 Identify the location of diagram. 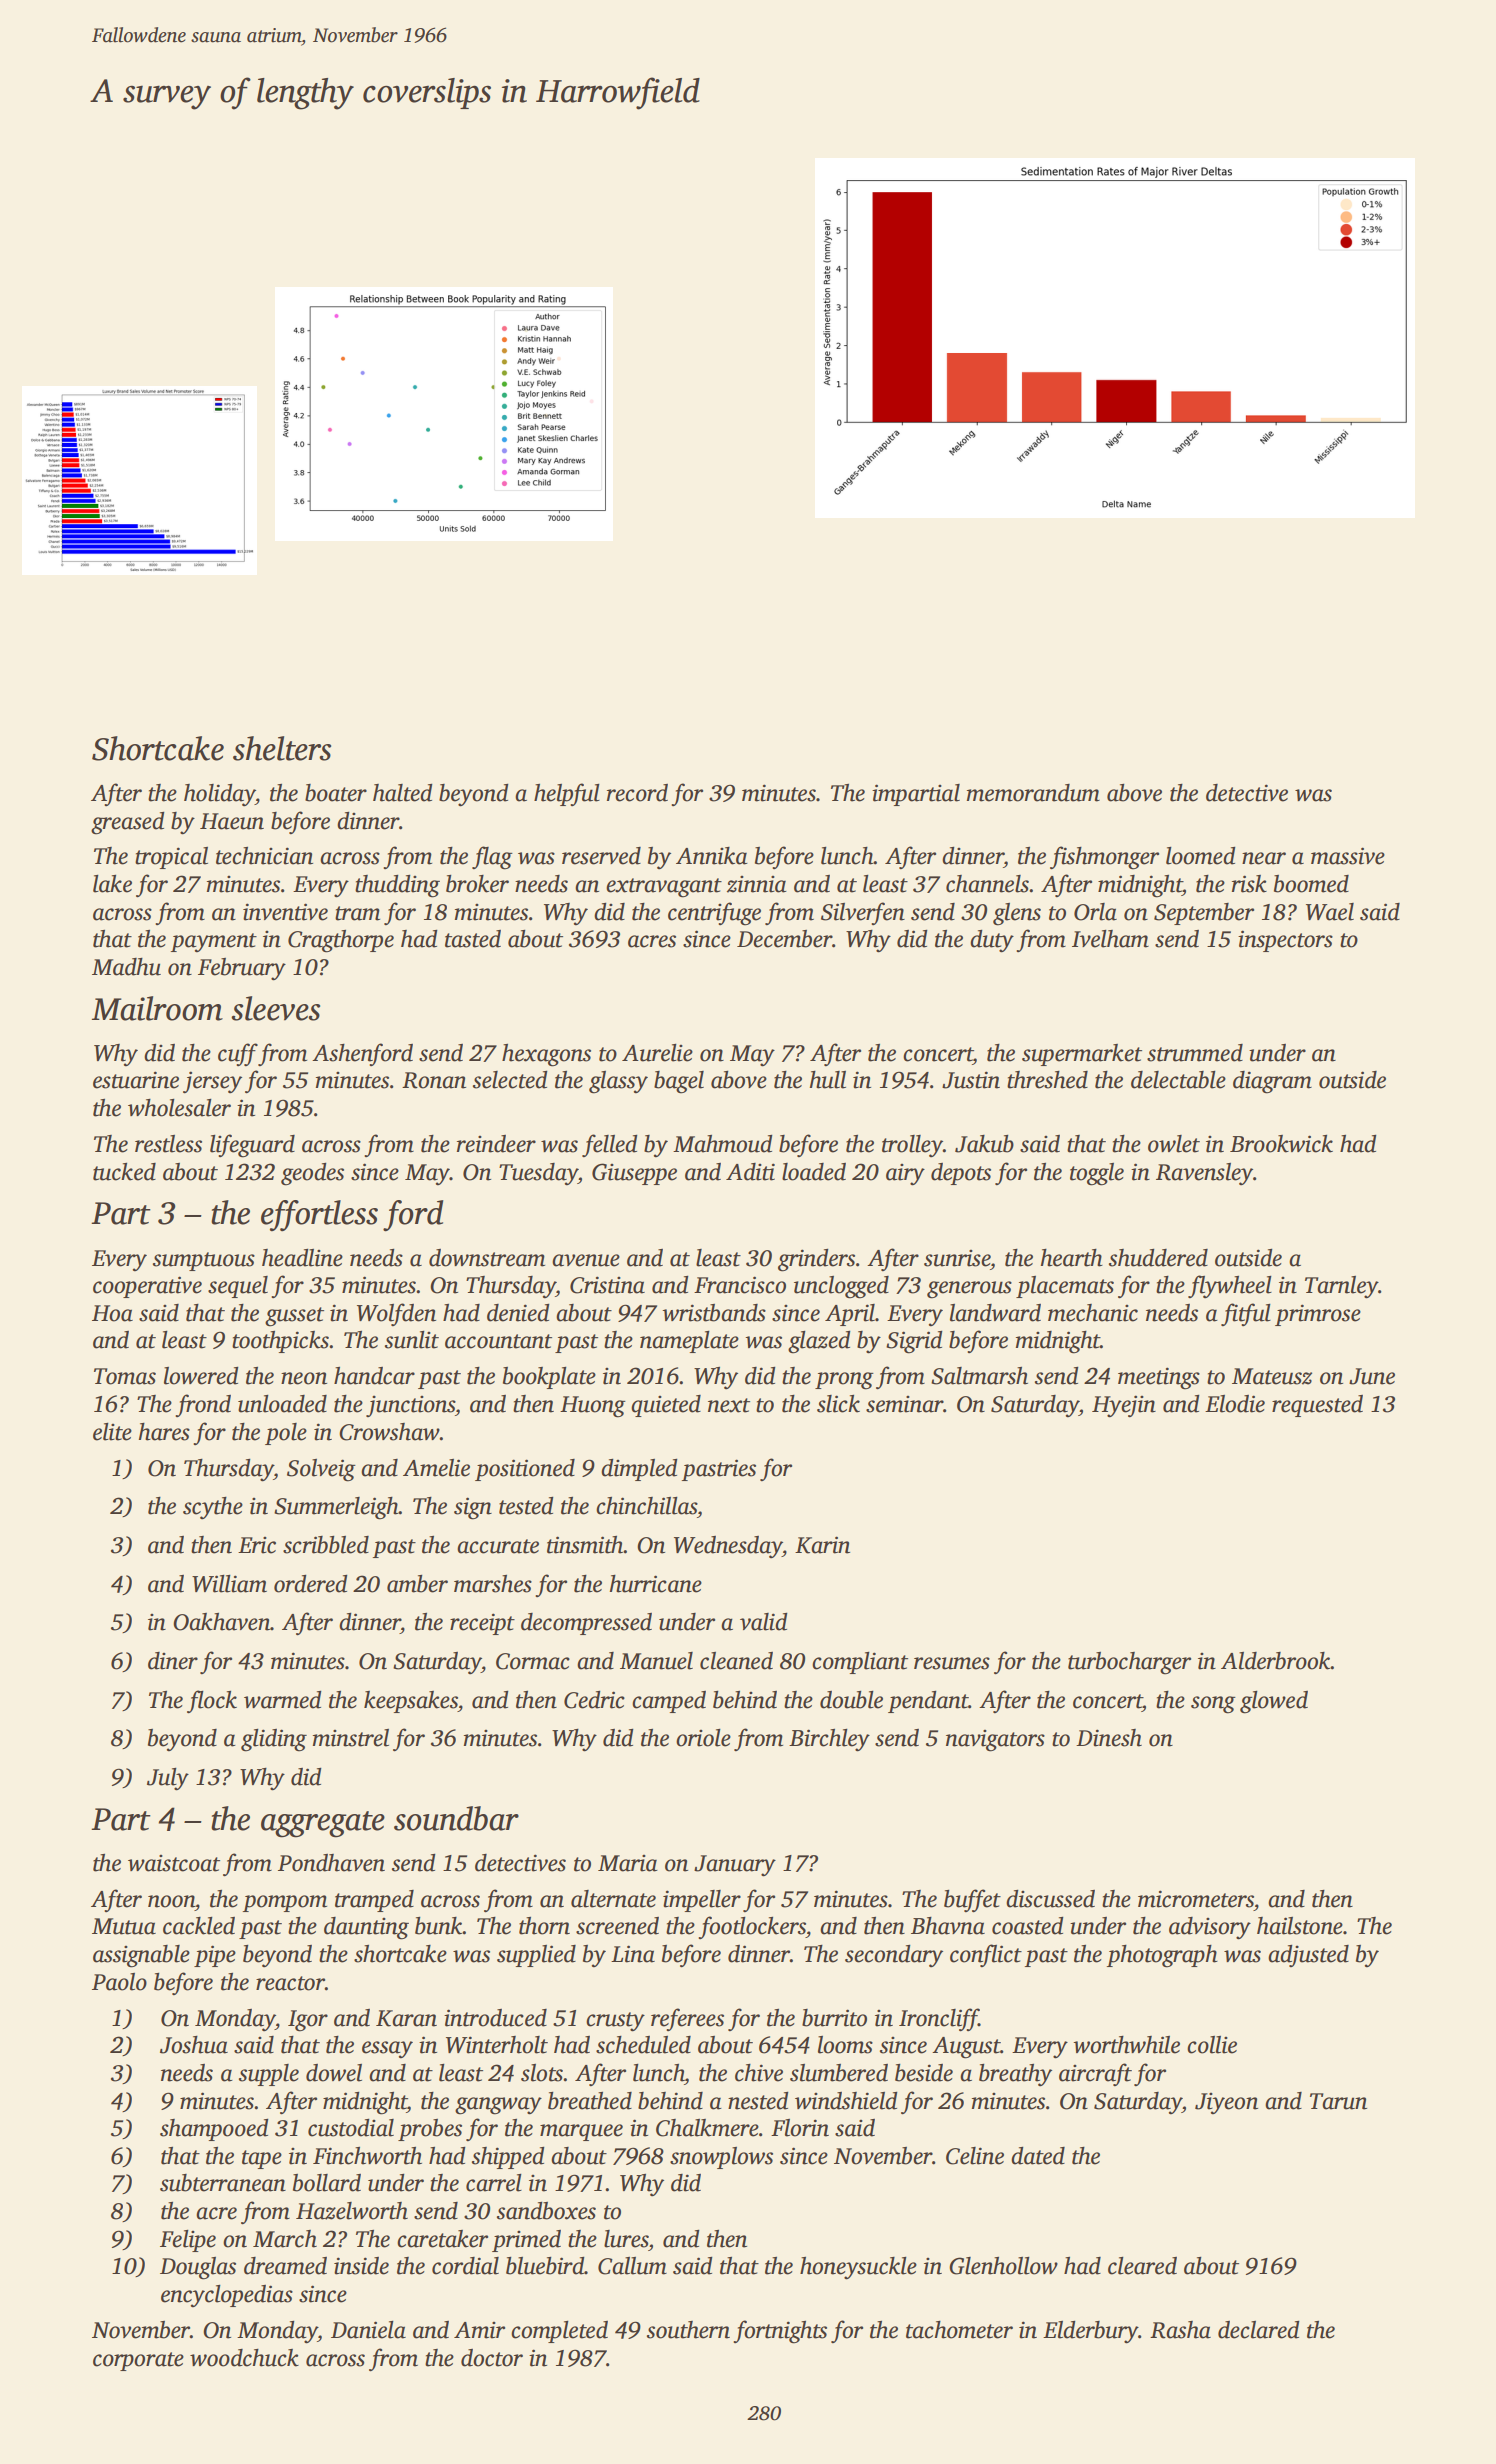
(1272, 1082).
